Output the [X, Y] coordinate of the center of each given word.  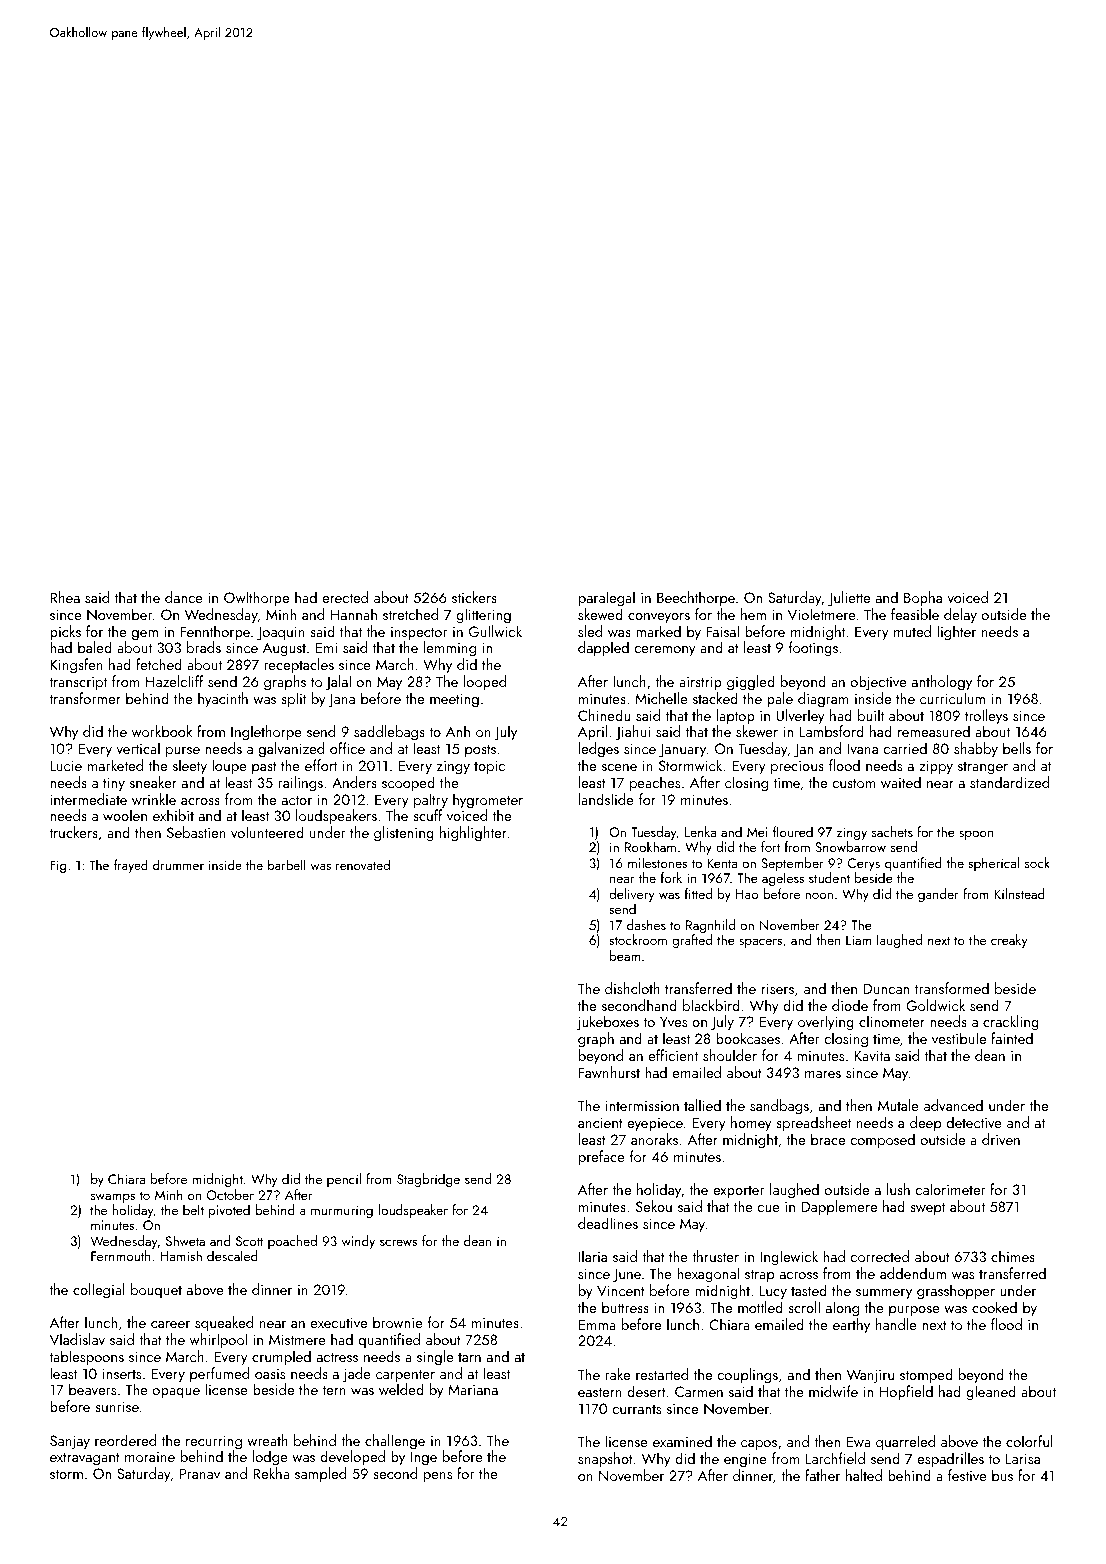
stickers [474, 597]
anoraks [654, 1139]
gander [938, 895]
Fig [58, 866]
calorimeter [950, 1189]
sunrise [117, 1406]
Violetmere [822, 614]
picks [65, 632]
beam [625, 955]
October [230, 1194]
